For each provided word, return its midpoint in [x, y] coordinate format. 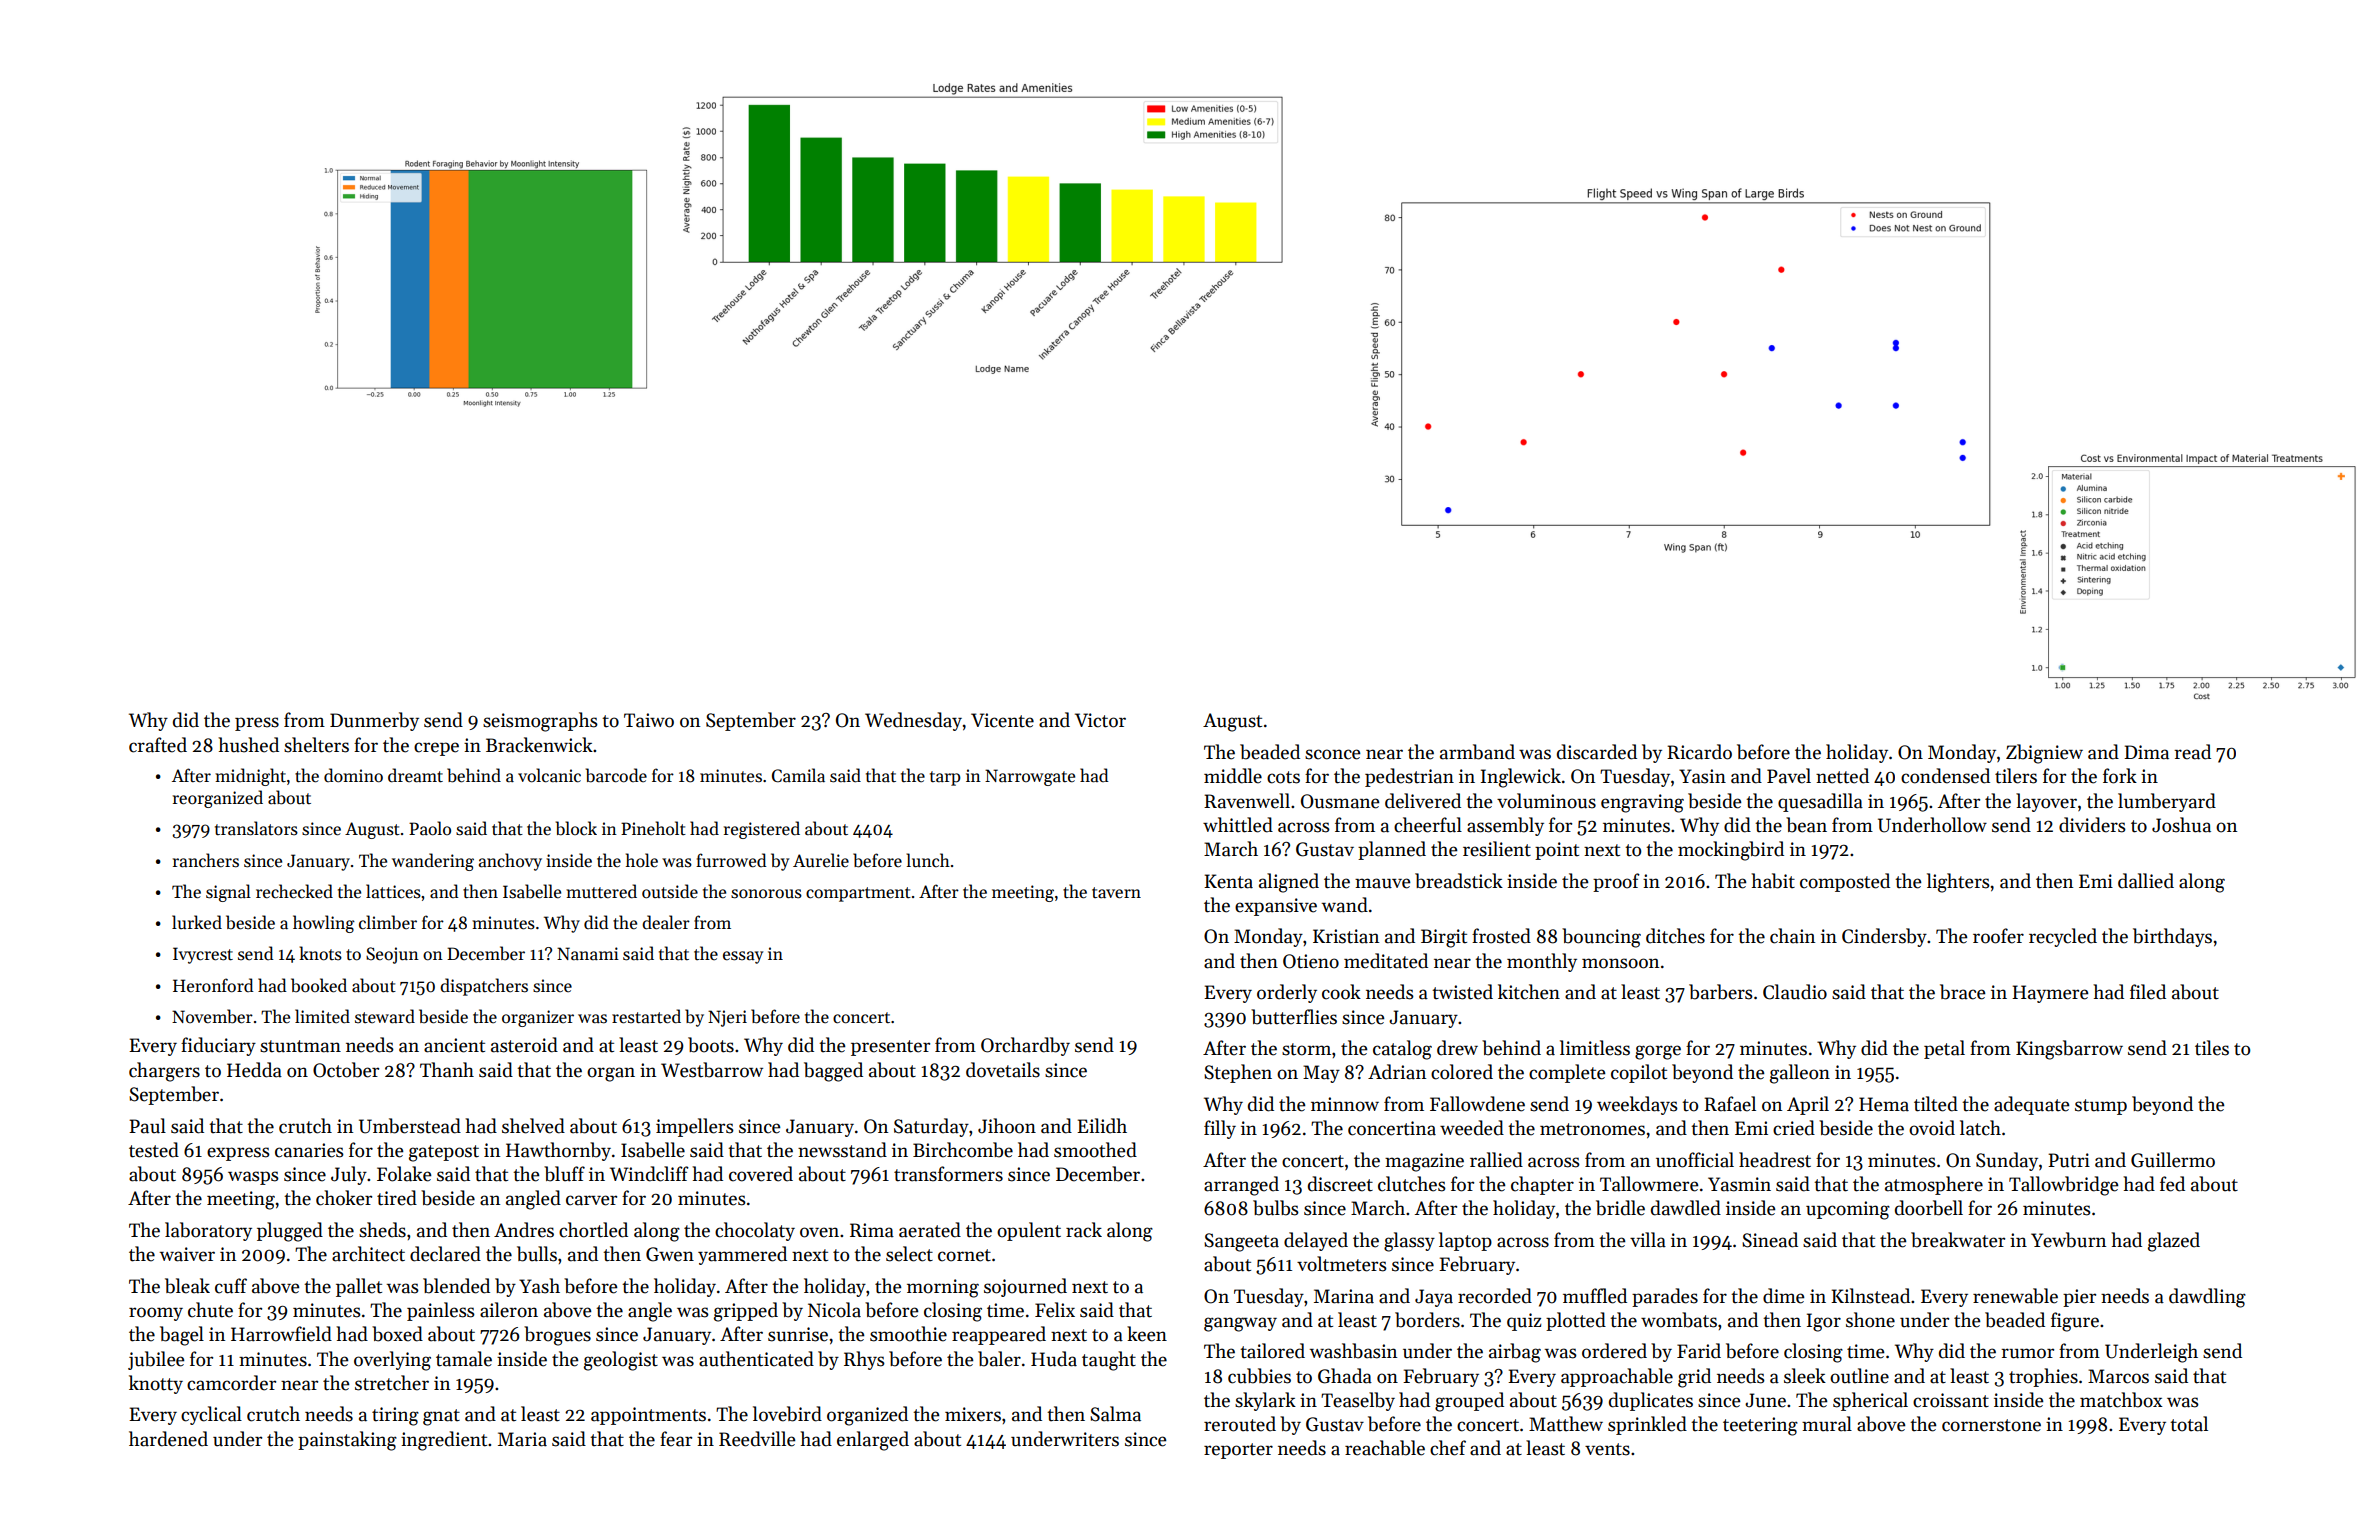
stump [2101, 1107]
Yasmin [1739, 1184]
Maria [522, 1439]
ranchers [206, 860]
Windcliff [649, 1174]
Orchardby [1025, 1046]
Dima [2146, 752]
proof [1616, 882]
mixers [973, 1414]
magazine [1424, 1162]
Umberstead [410, 1126]
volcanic [549, 775]
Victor [1100, 720]
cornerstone [1991, 1425]
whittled [1238, 825]
